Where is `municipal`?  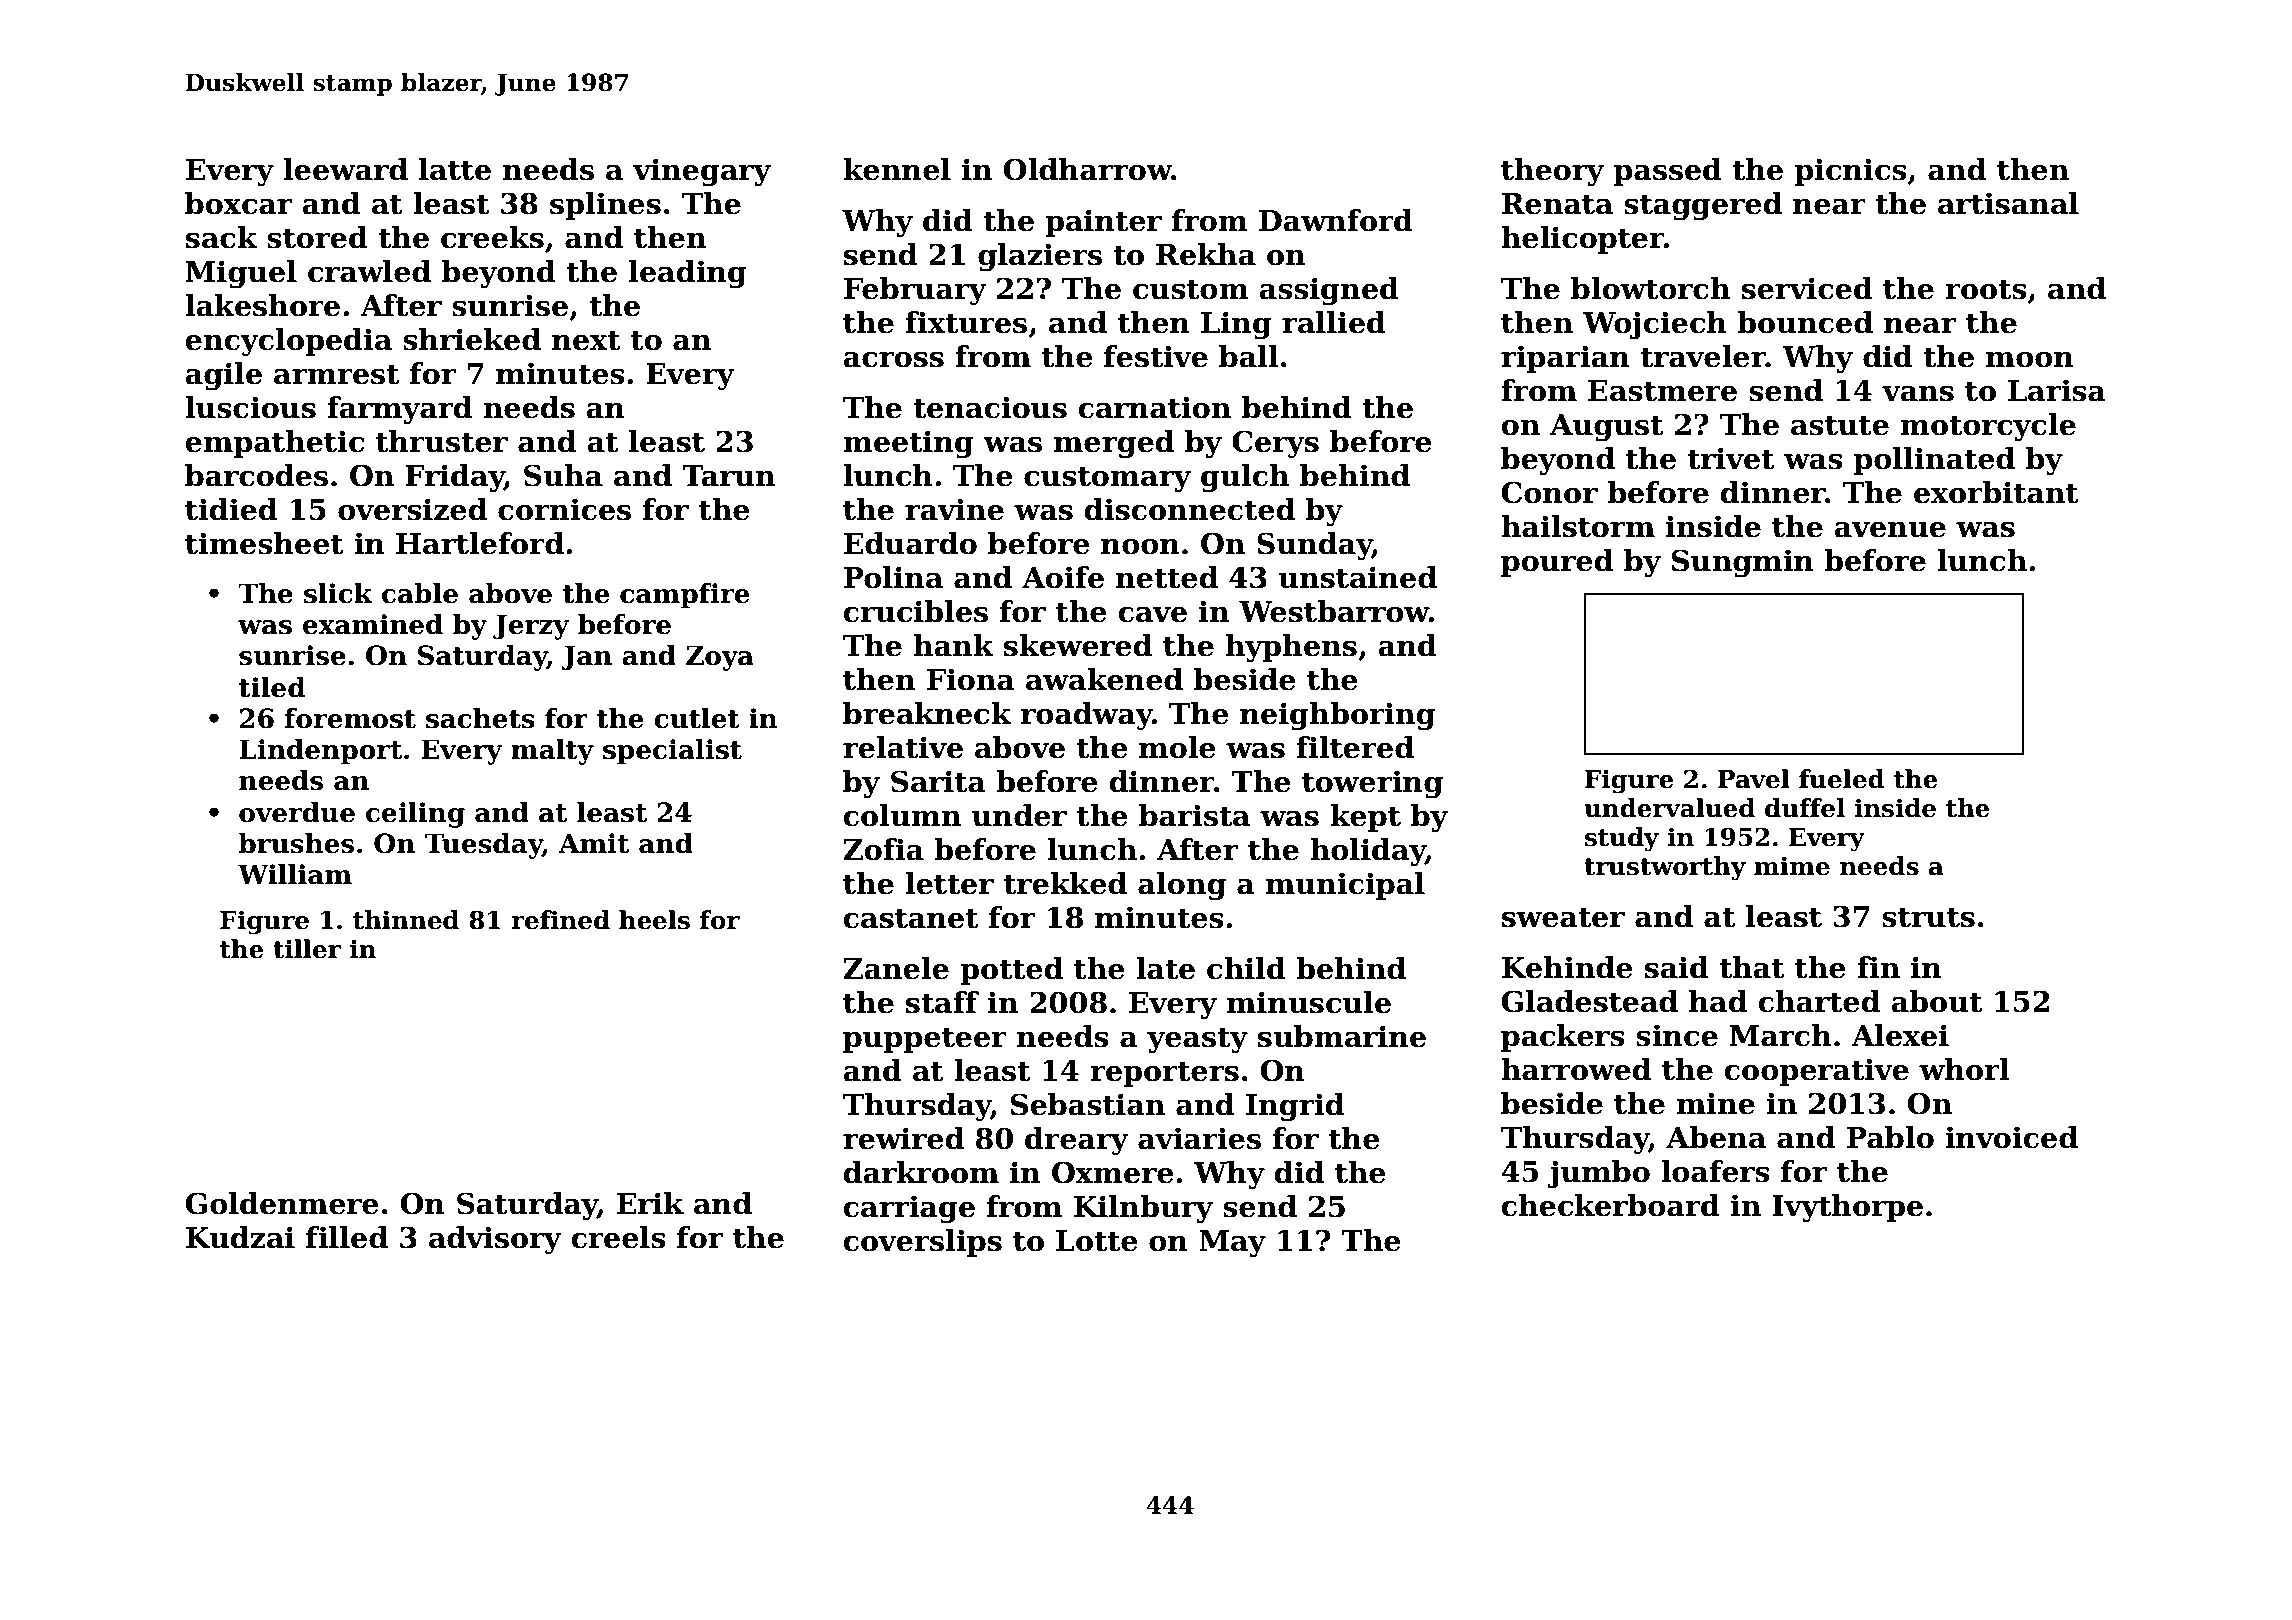 municipal is located at coordinates (1345, 886).
